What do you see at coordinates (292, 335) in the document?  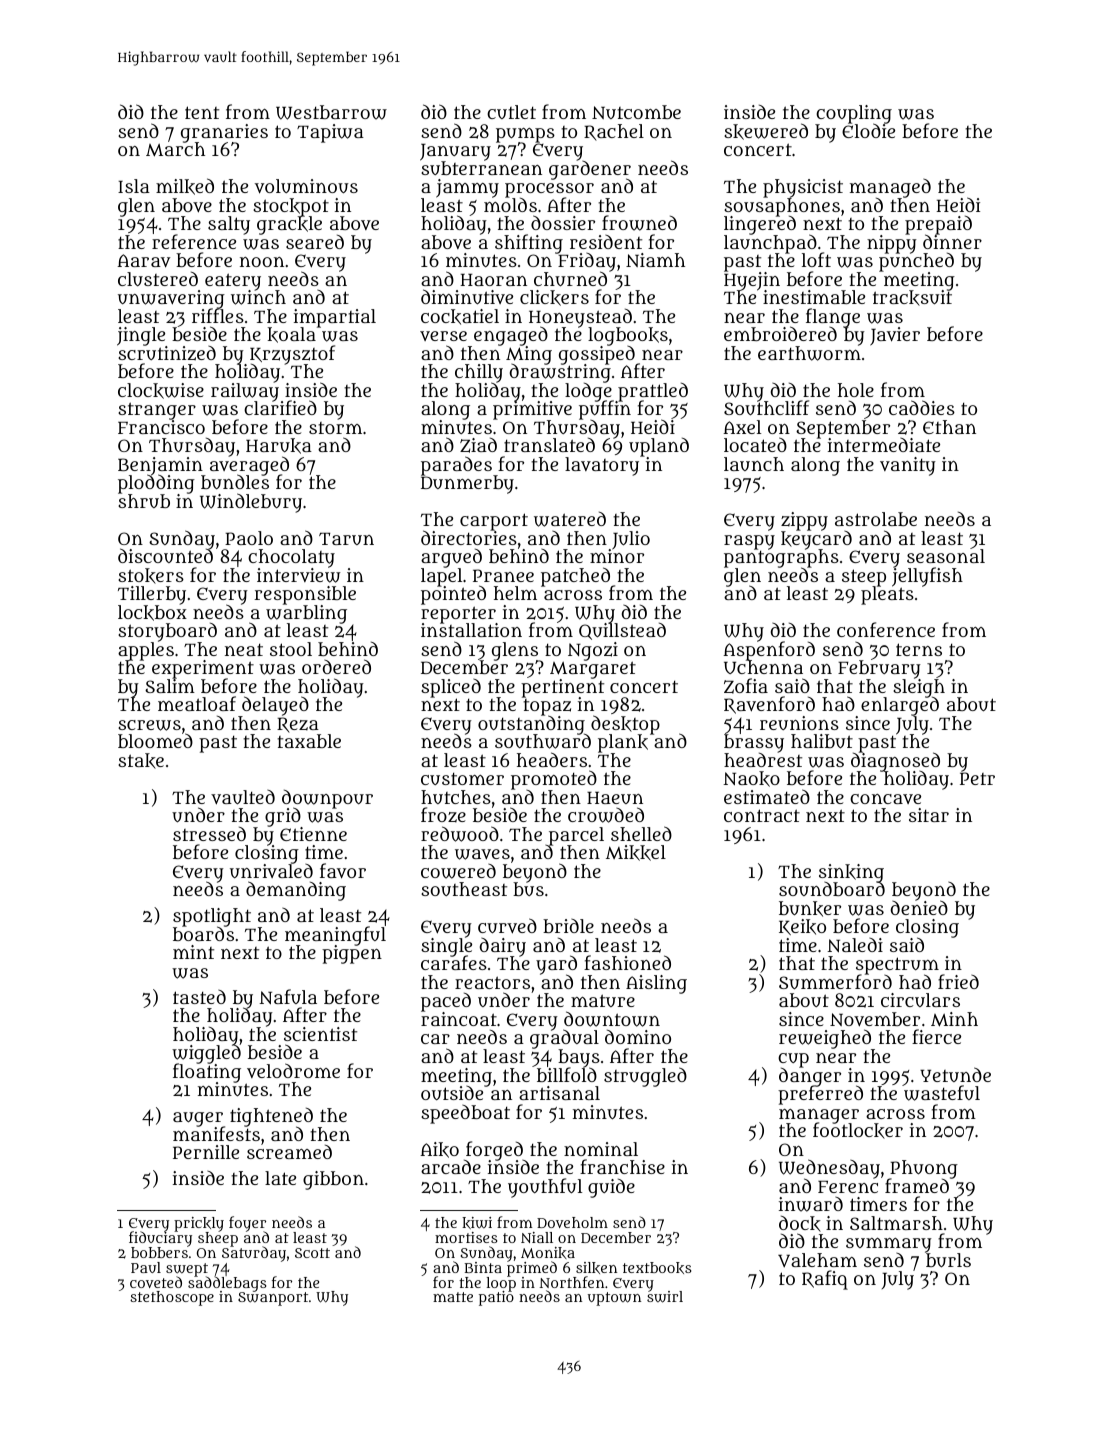 I see `koala` at bounding box center [292, 335].
